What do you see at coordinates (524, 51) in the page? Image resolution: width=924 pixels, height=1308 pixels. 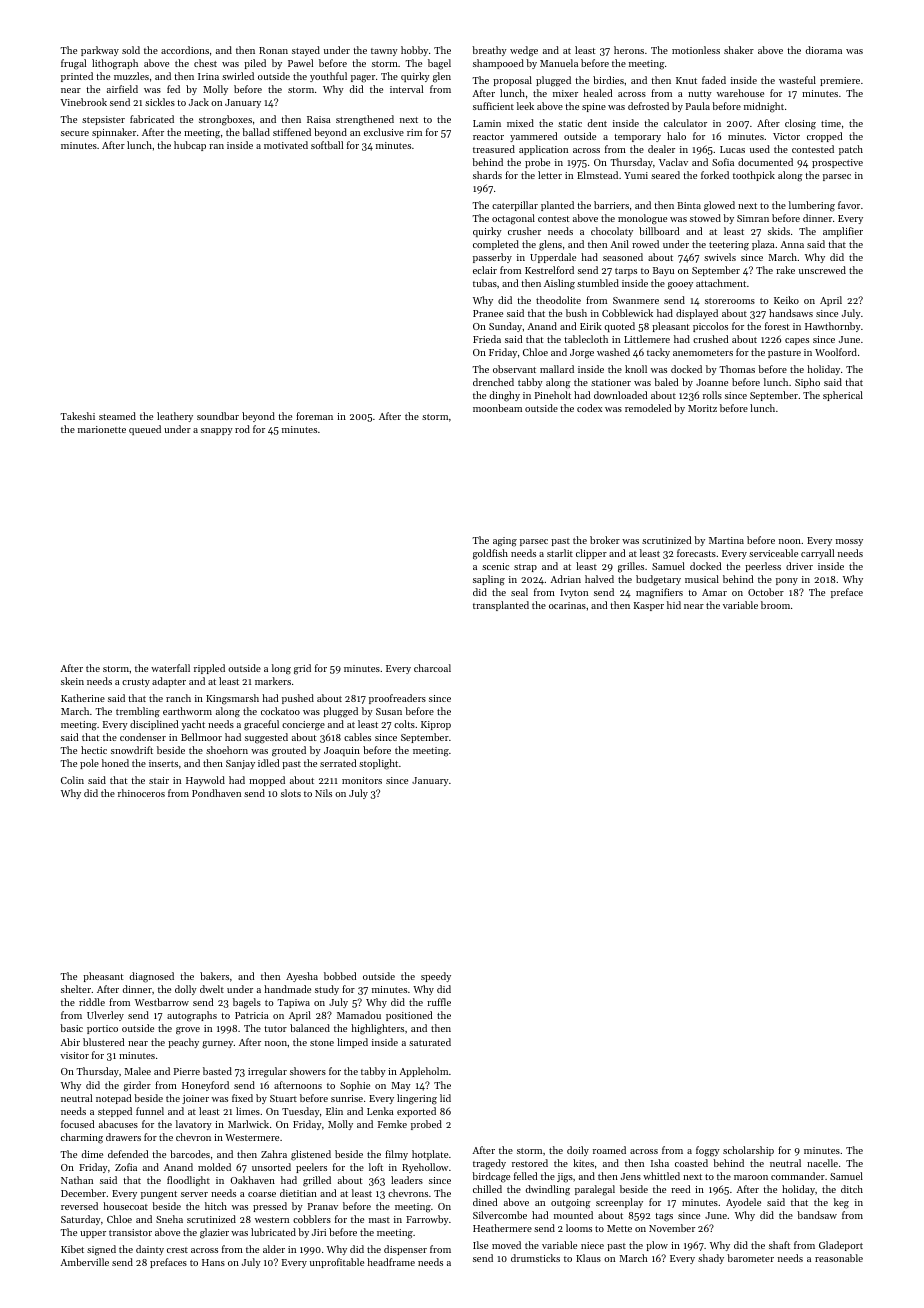 I see `wedge` at bounding box center [524, 51].
